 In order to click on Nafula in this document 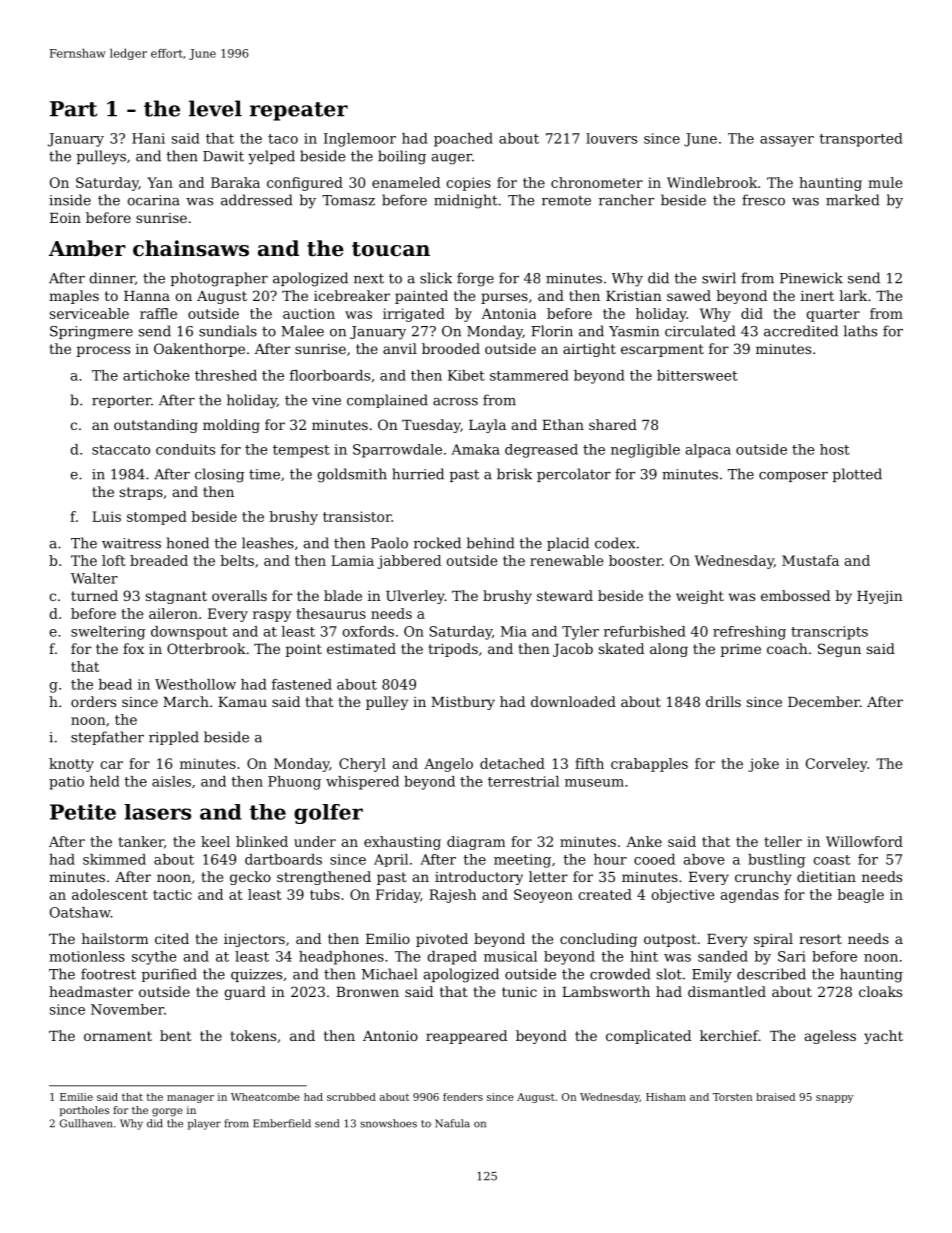, I will do `click(452, 1123)`.
